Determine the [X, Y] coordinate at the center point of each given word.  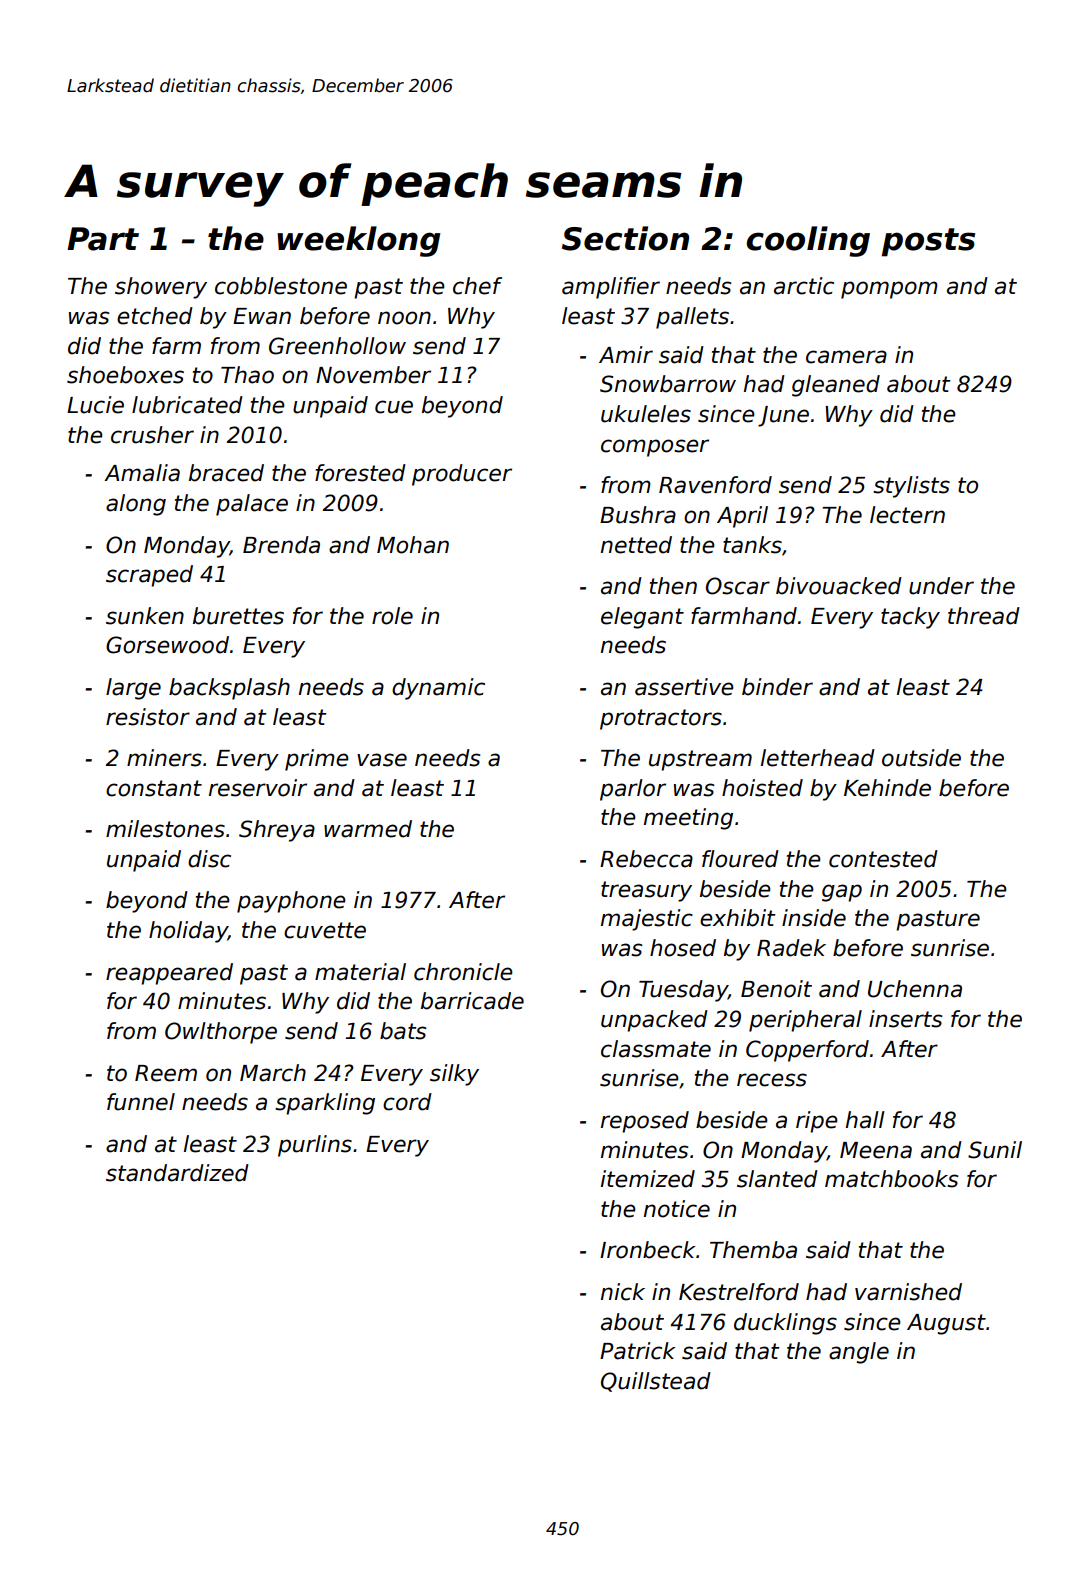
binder [777, 687]
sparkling [325, 1104]
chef [477, 286]
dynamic [438, 689]
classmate [656, 1049]
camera [846, 357]
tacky [910, 618]
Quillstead [656, 1382]
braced [226, 473]
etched [155, 316]
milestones [165, 829]
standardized [177, 1173]
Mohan [413, 545]
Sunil [995, 1150]
